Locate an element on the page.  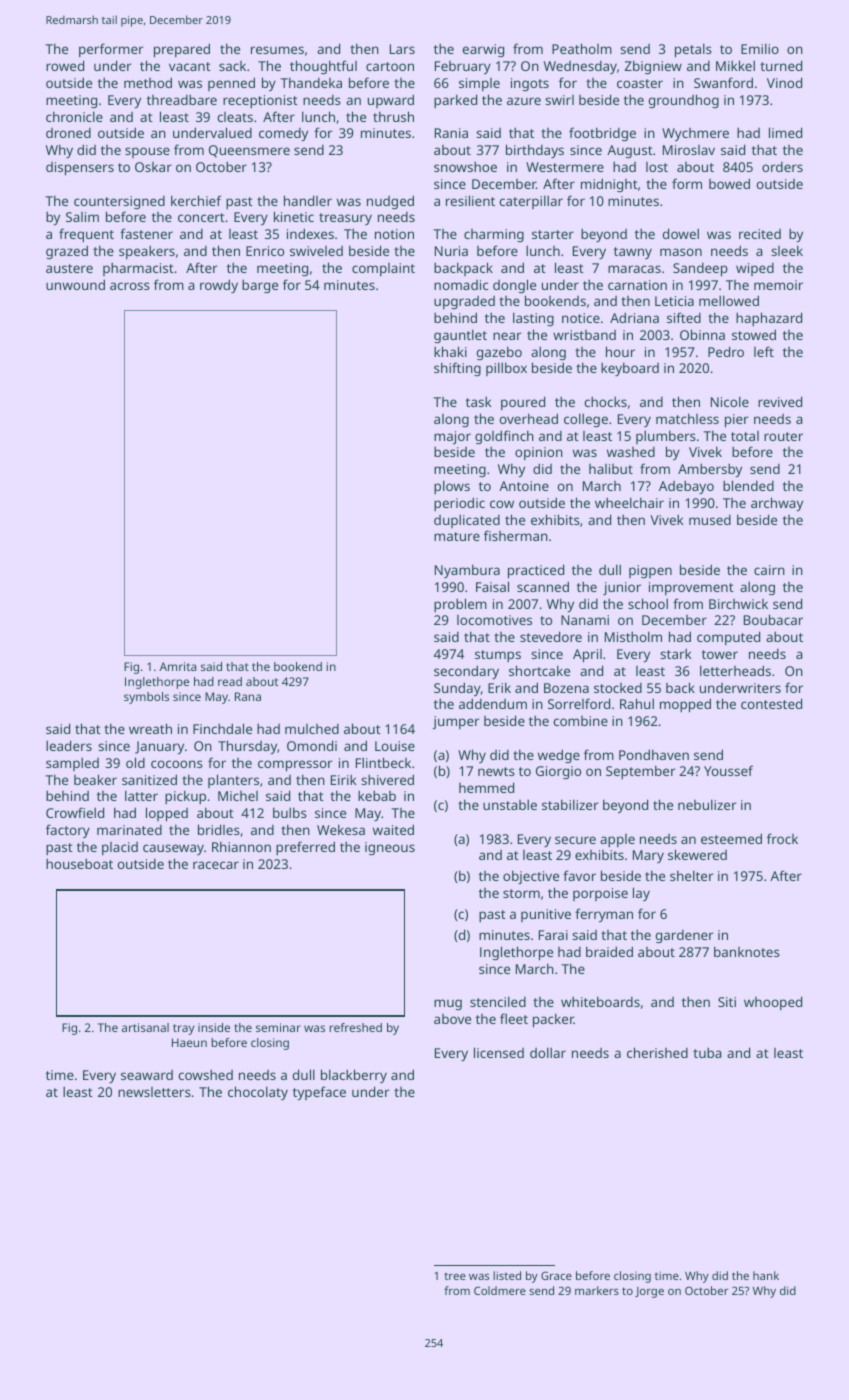
jumper is located at coordinates (456, 722).
